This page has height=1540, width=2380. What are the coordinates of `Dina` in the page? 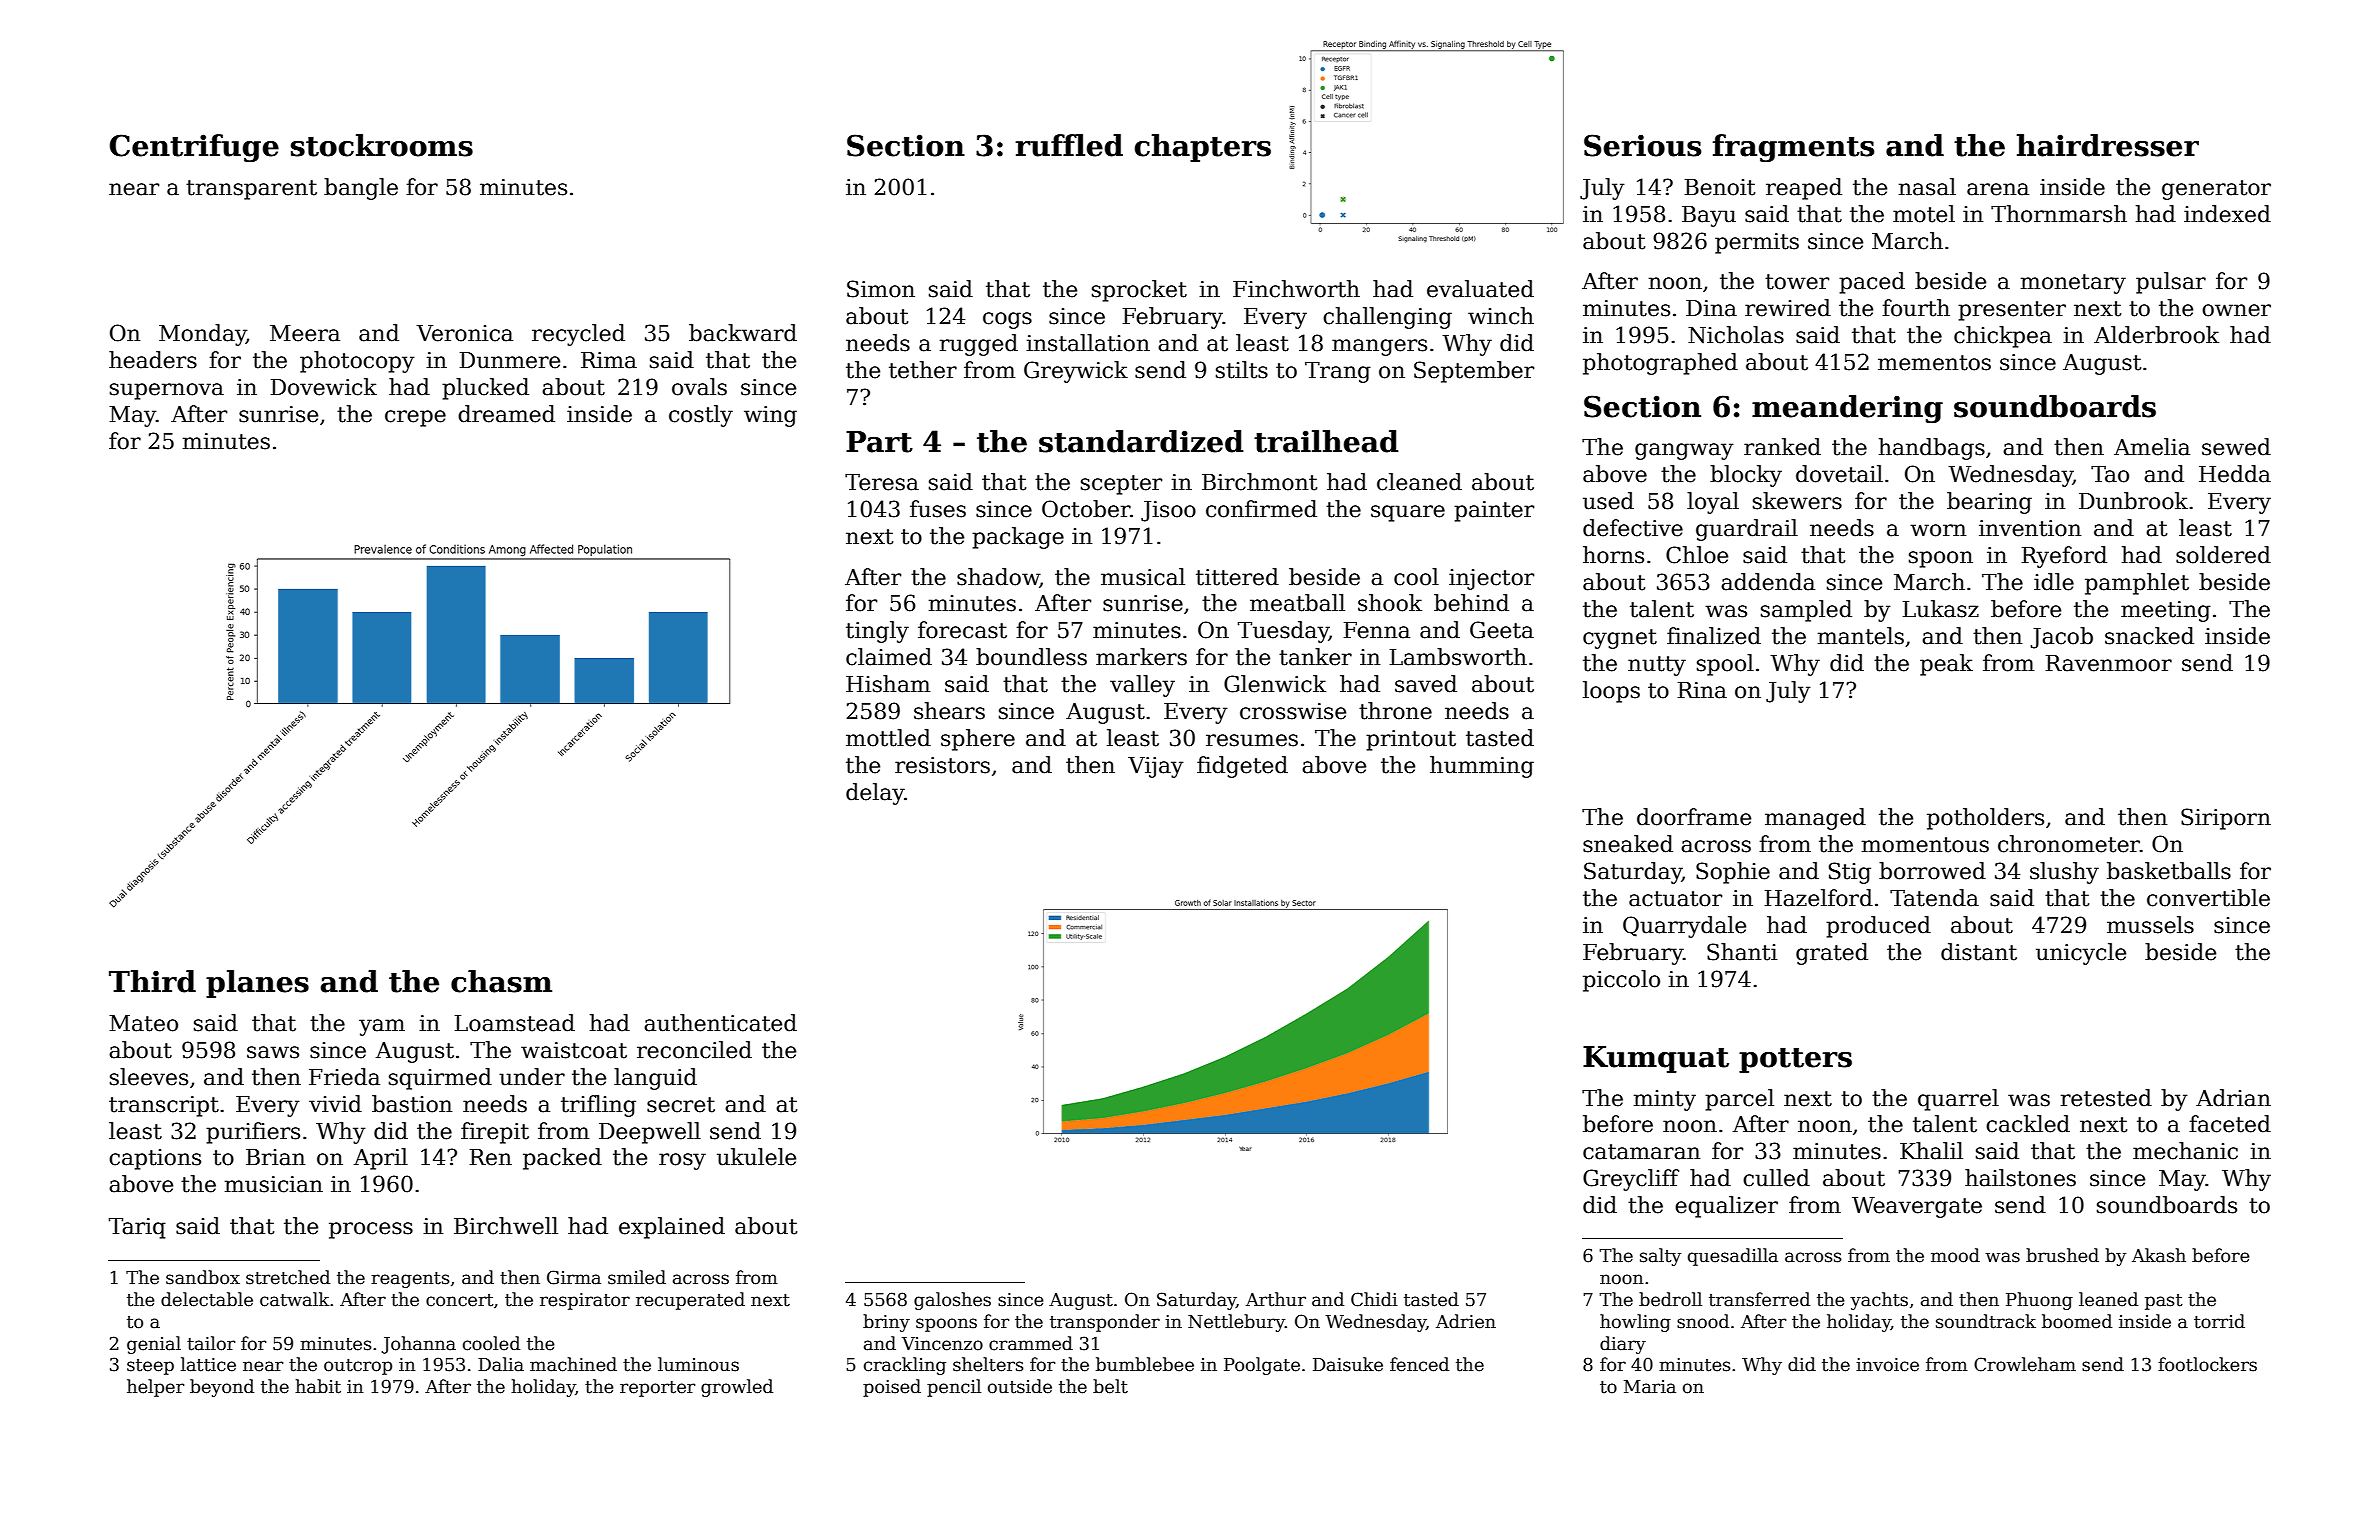 It's located at (1711, 308).
